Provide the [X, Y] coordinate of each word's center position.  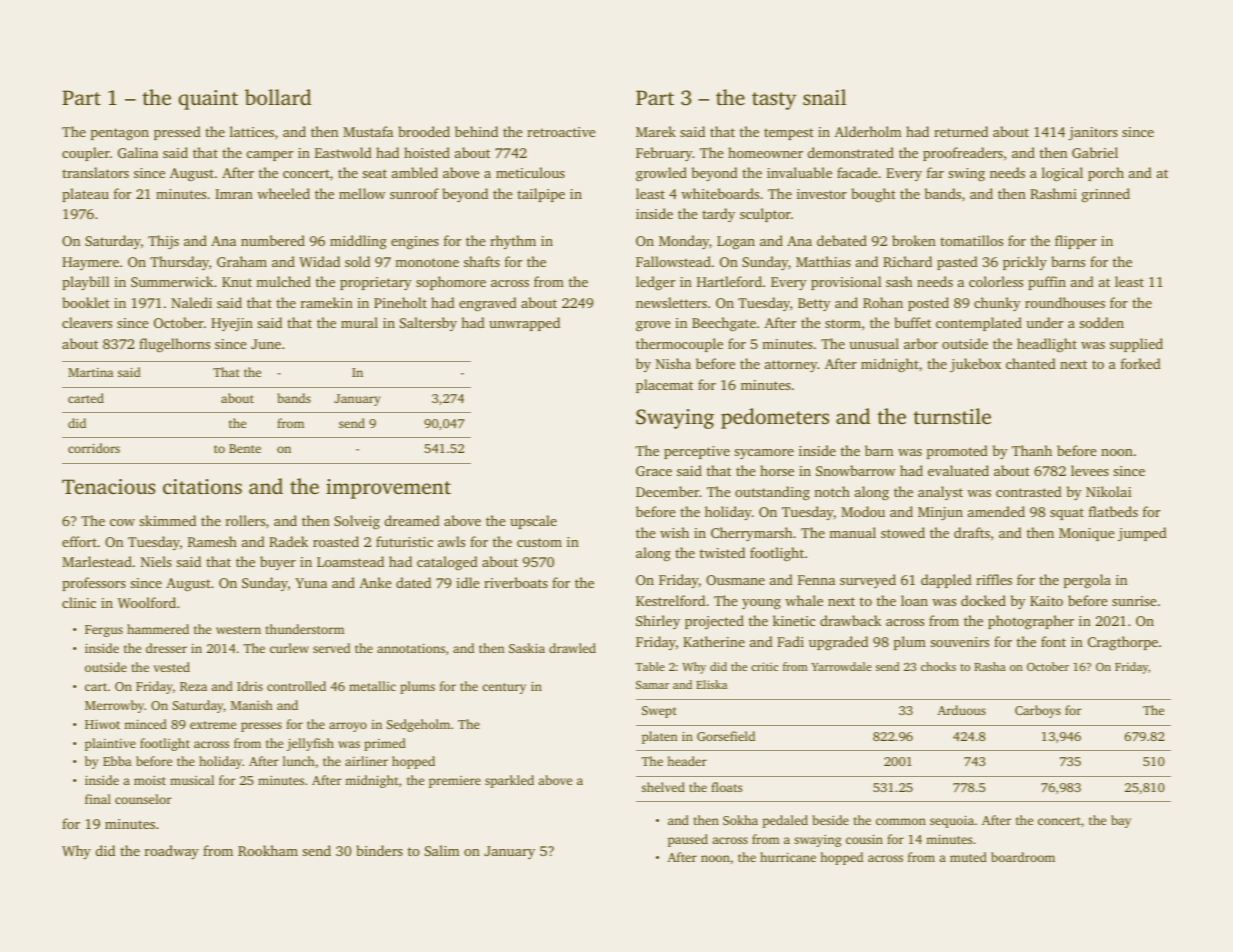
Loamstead [350, 561]
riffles [994, 579]
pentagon [120, 134]
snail [824, 97]
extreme [213, 725]
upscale [533, 522]
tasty [774, 101]
